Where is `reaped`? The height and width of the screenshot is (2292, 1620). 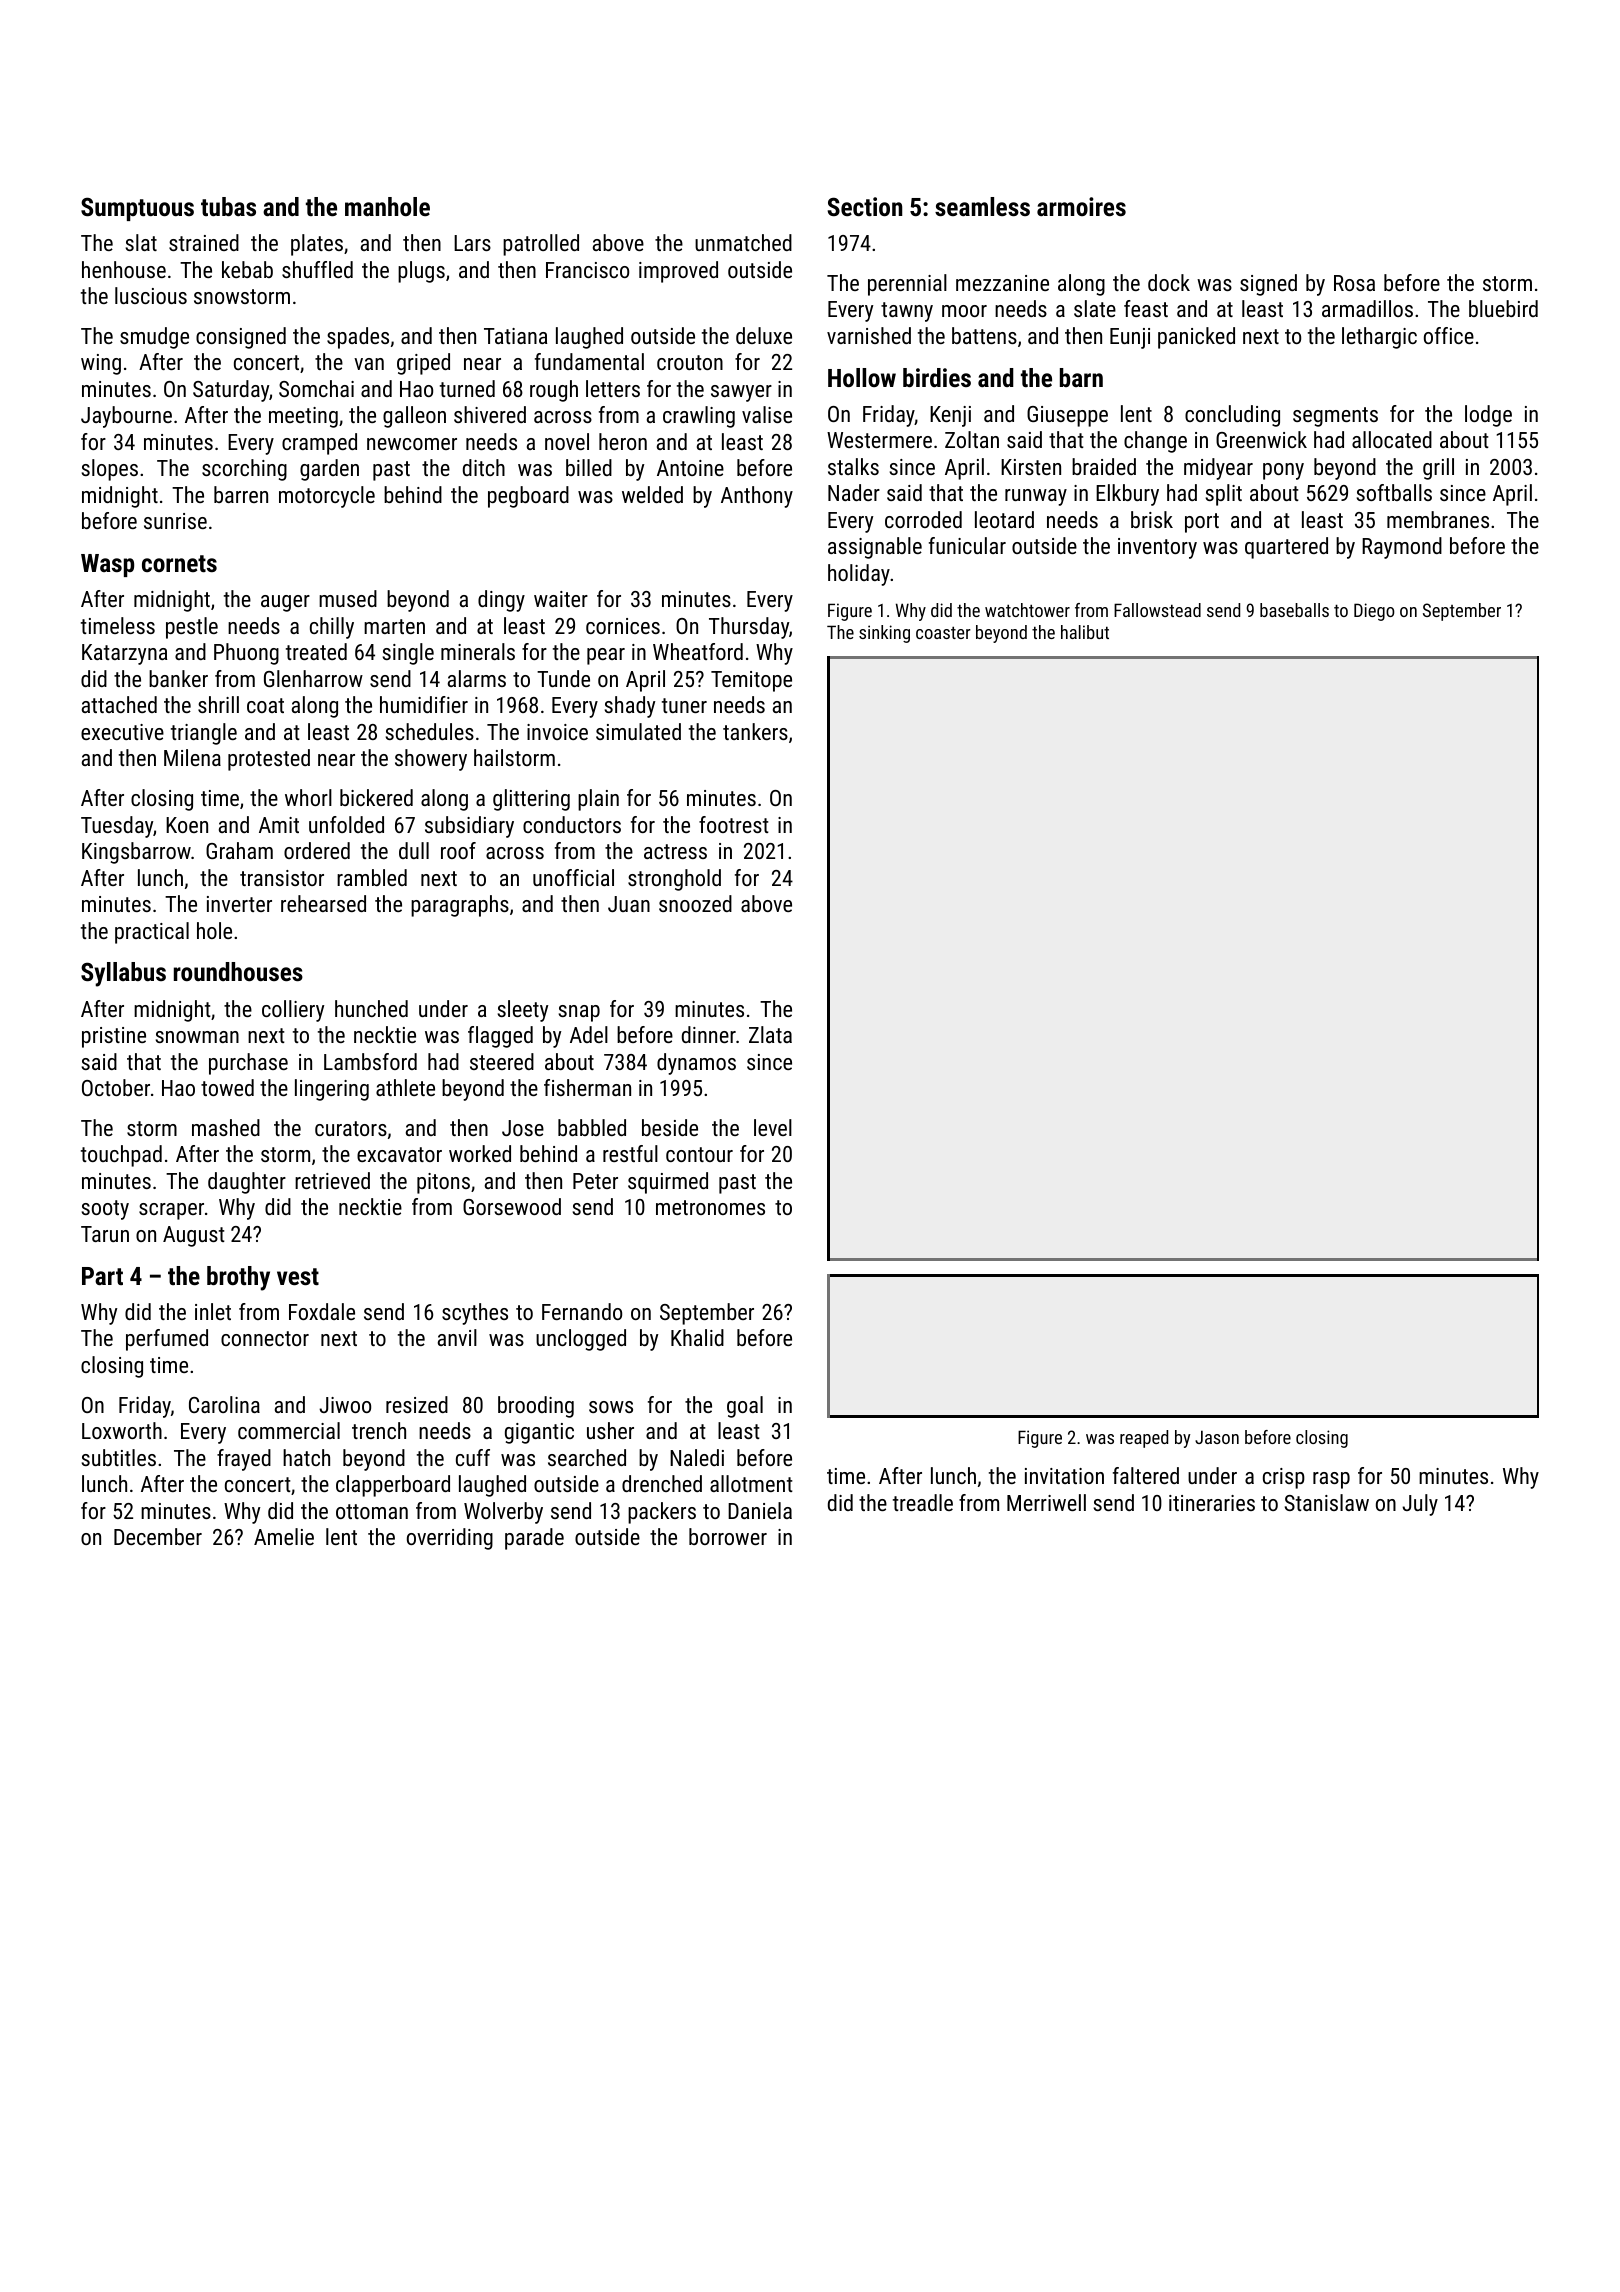 reaped is located at coordinates (1144, 1439).
